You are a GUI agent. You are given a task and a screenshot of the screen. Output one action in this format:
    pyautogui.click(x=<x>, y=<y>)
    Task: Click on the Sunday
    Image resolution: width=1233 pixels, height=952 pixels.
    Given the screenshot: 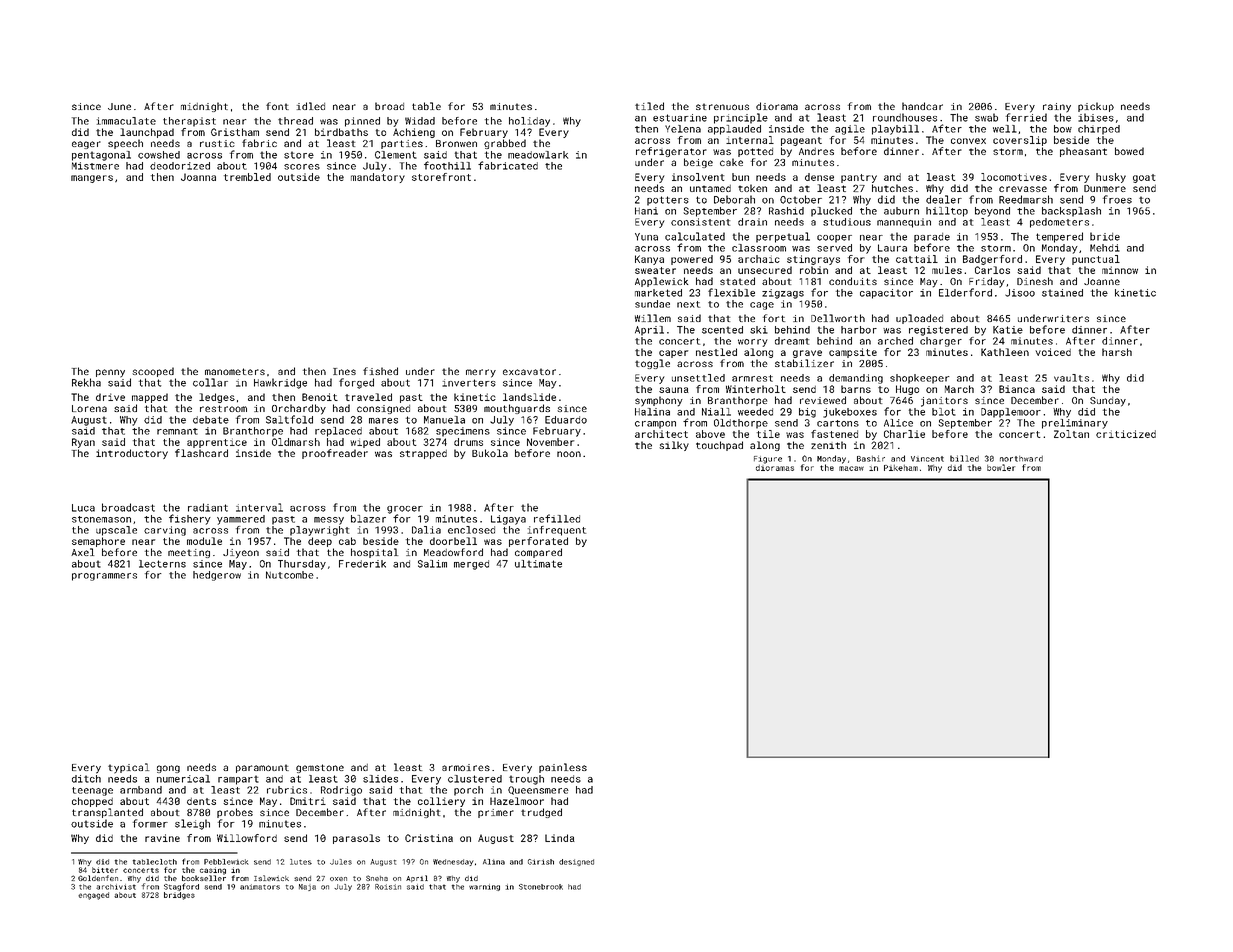 What is the action you would take?
    pyautogui.click(x=1108, y=402)
